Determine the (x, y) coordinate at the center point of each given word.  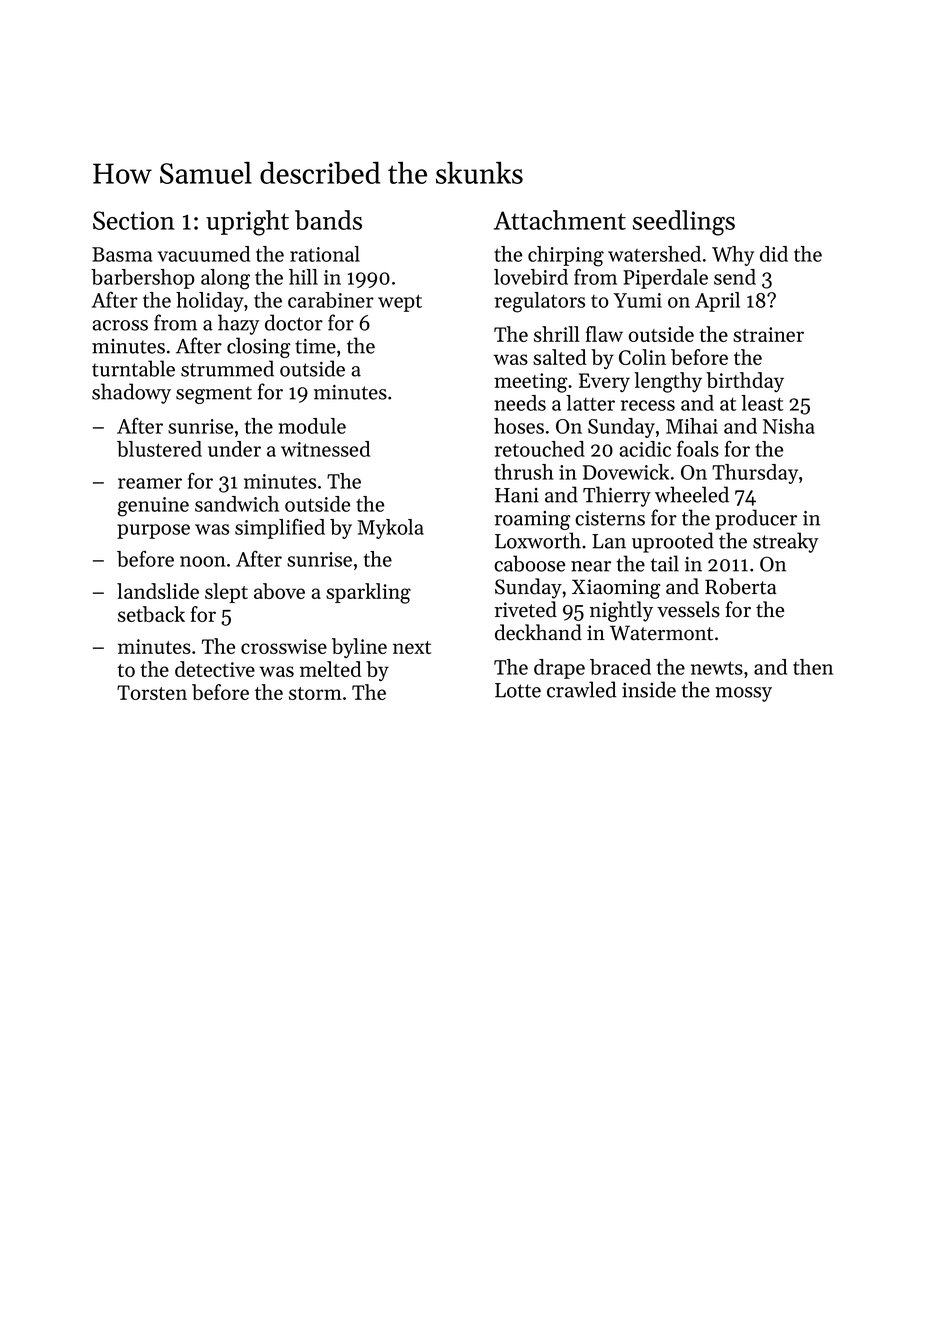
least (762, 403)
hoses (519, 426)
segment (214, 395)
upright (247, 223)
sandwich (237, 504)
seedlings (684, 223)
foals (698, 448)
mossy (743, 694)
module (312, 426)
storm (315, 693)
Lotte (518, 690)
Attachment (560, 220)
